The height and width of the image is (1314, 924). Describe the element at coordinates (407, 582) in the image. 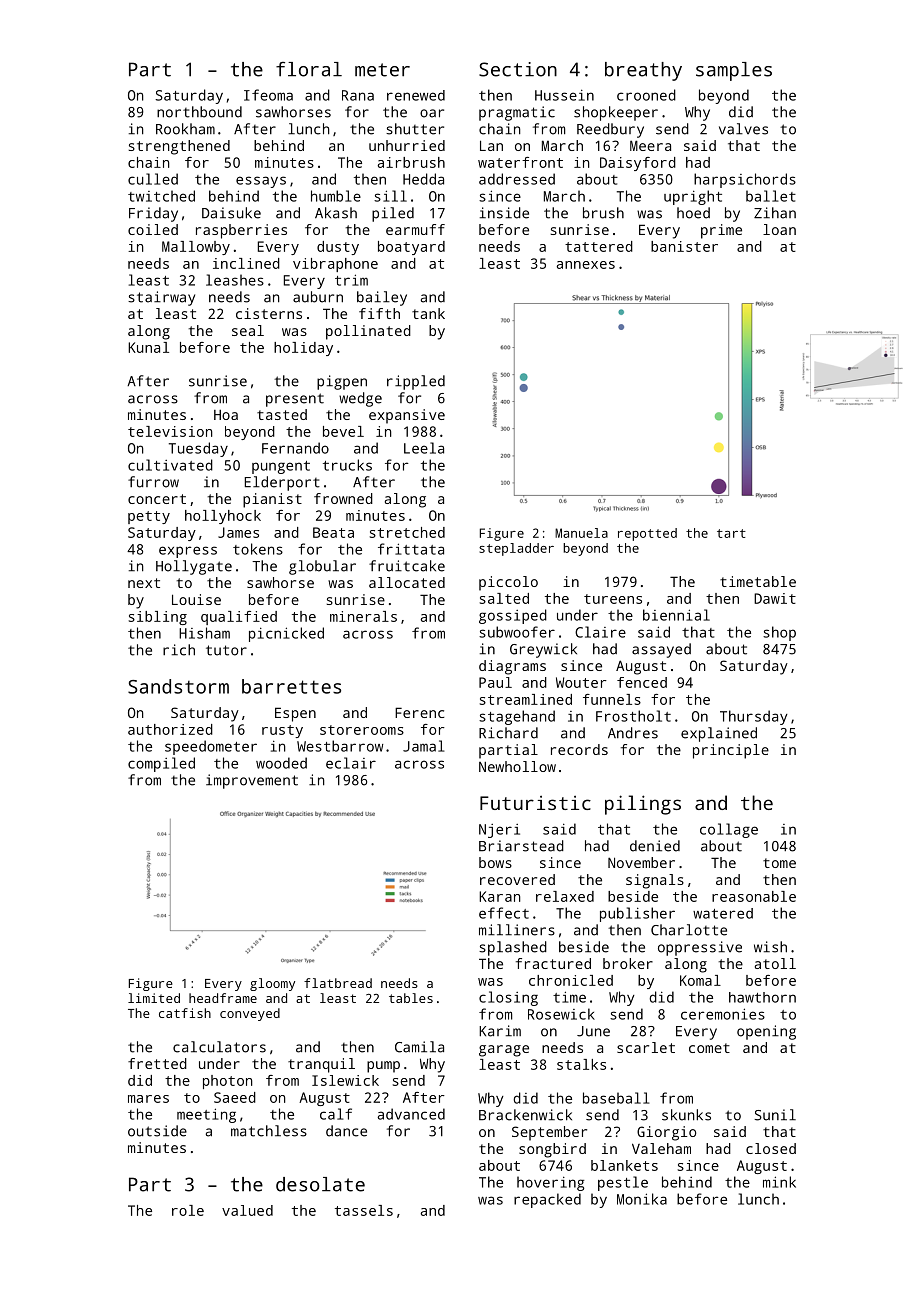

I see `allocated` at that location.
